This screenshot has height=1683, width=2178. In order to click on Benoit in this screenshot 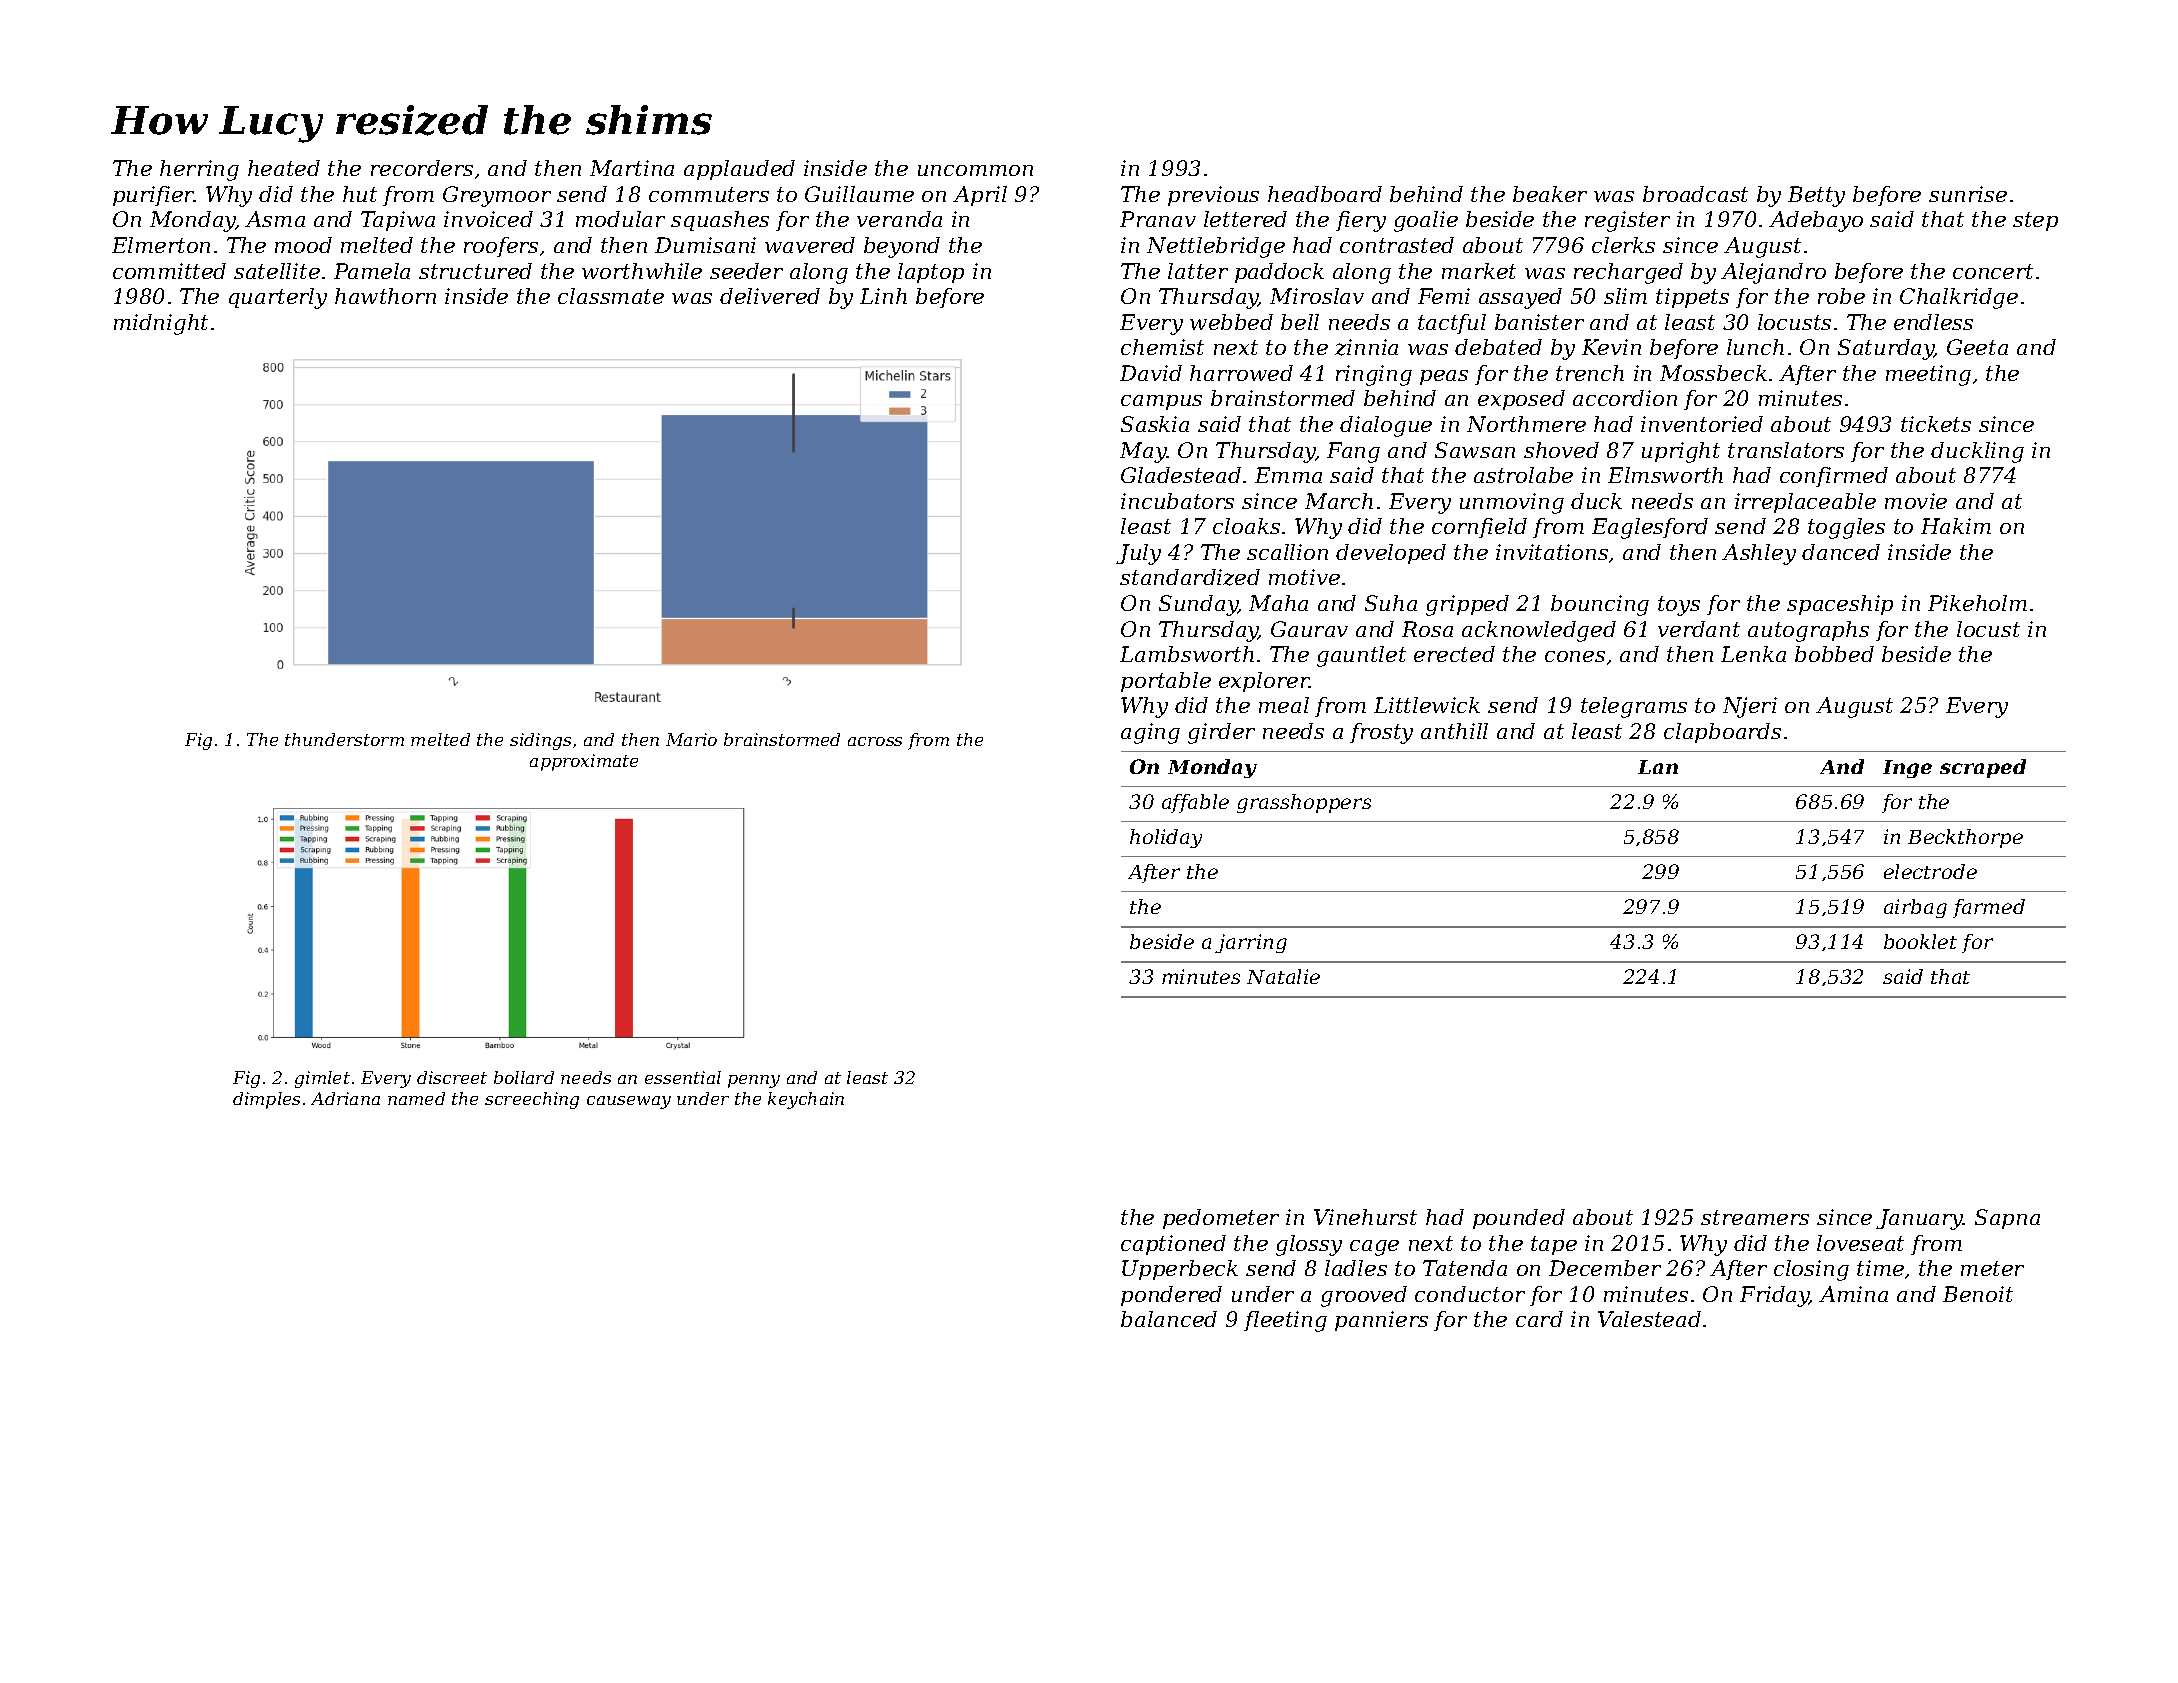, I will do `click(1978, 1294)`.
